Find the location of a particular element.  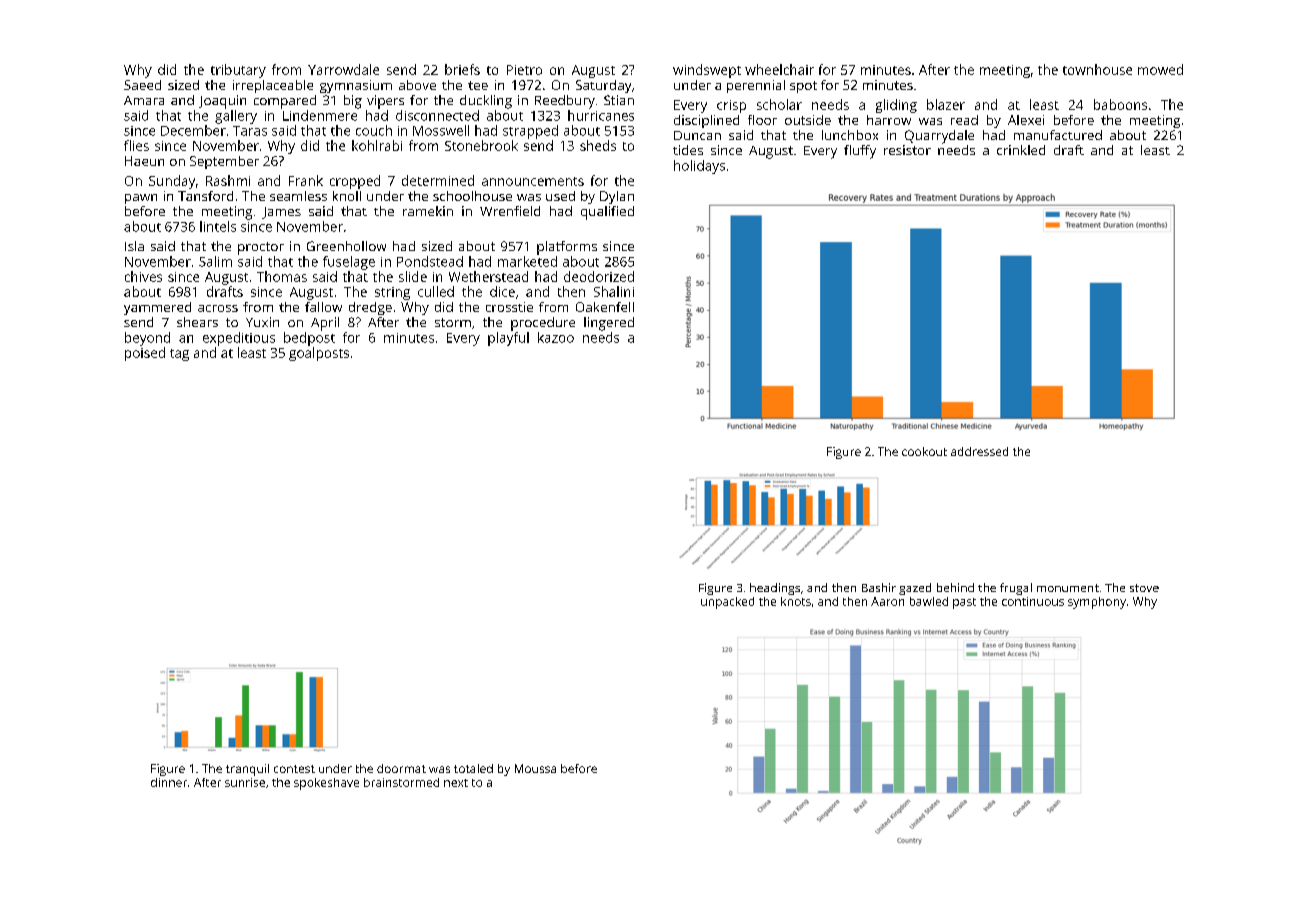

gymnasium is located at coordinates (356, 86).
